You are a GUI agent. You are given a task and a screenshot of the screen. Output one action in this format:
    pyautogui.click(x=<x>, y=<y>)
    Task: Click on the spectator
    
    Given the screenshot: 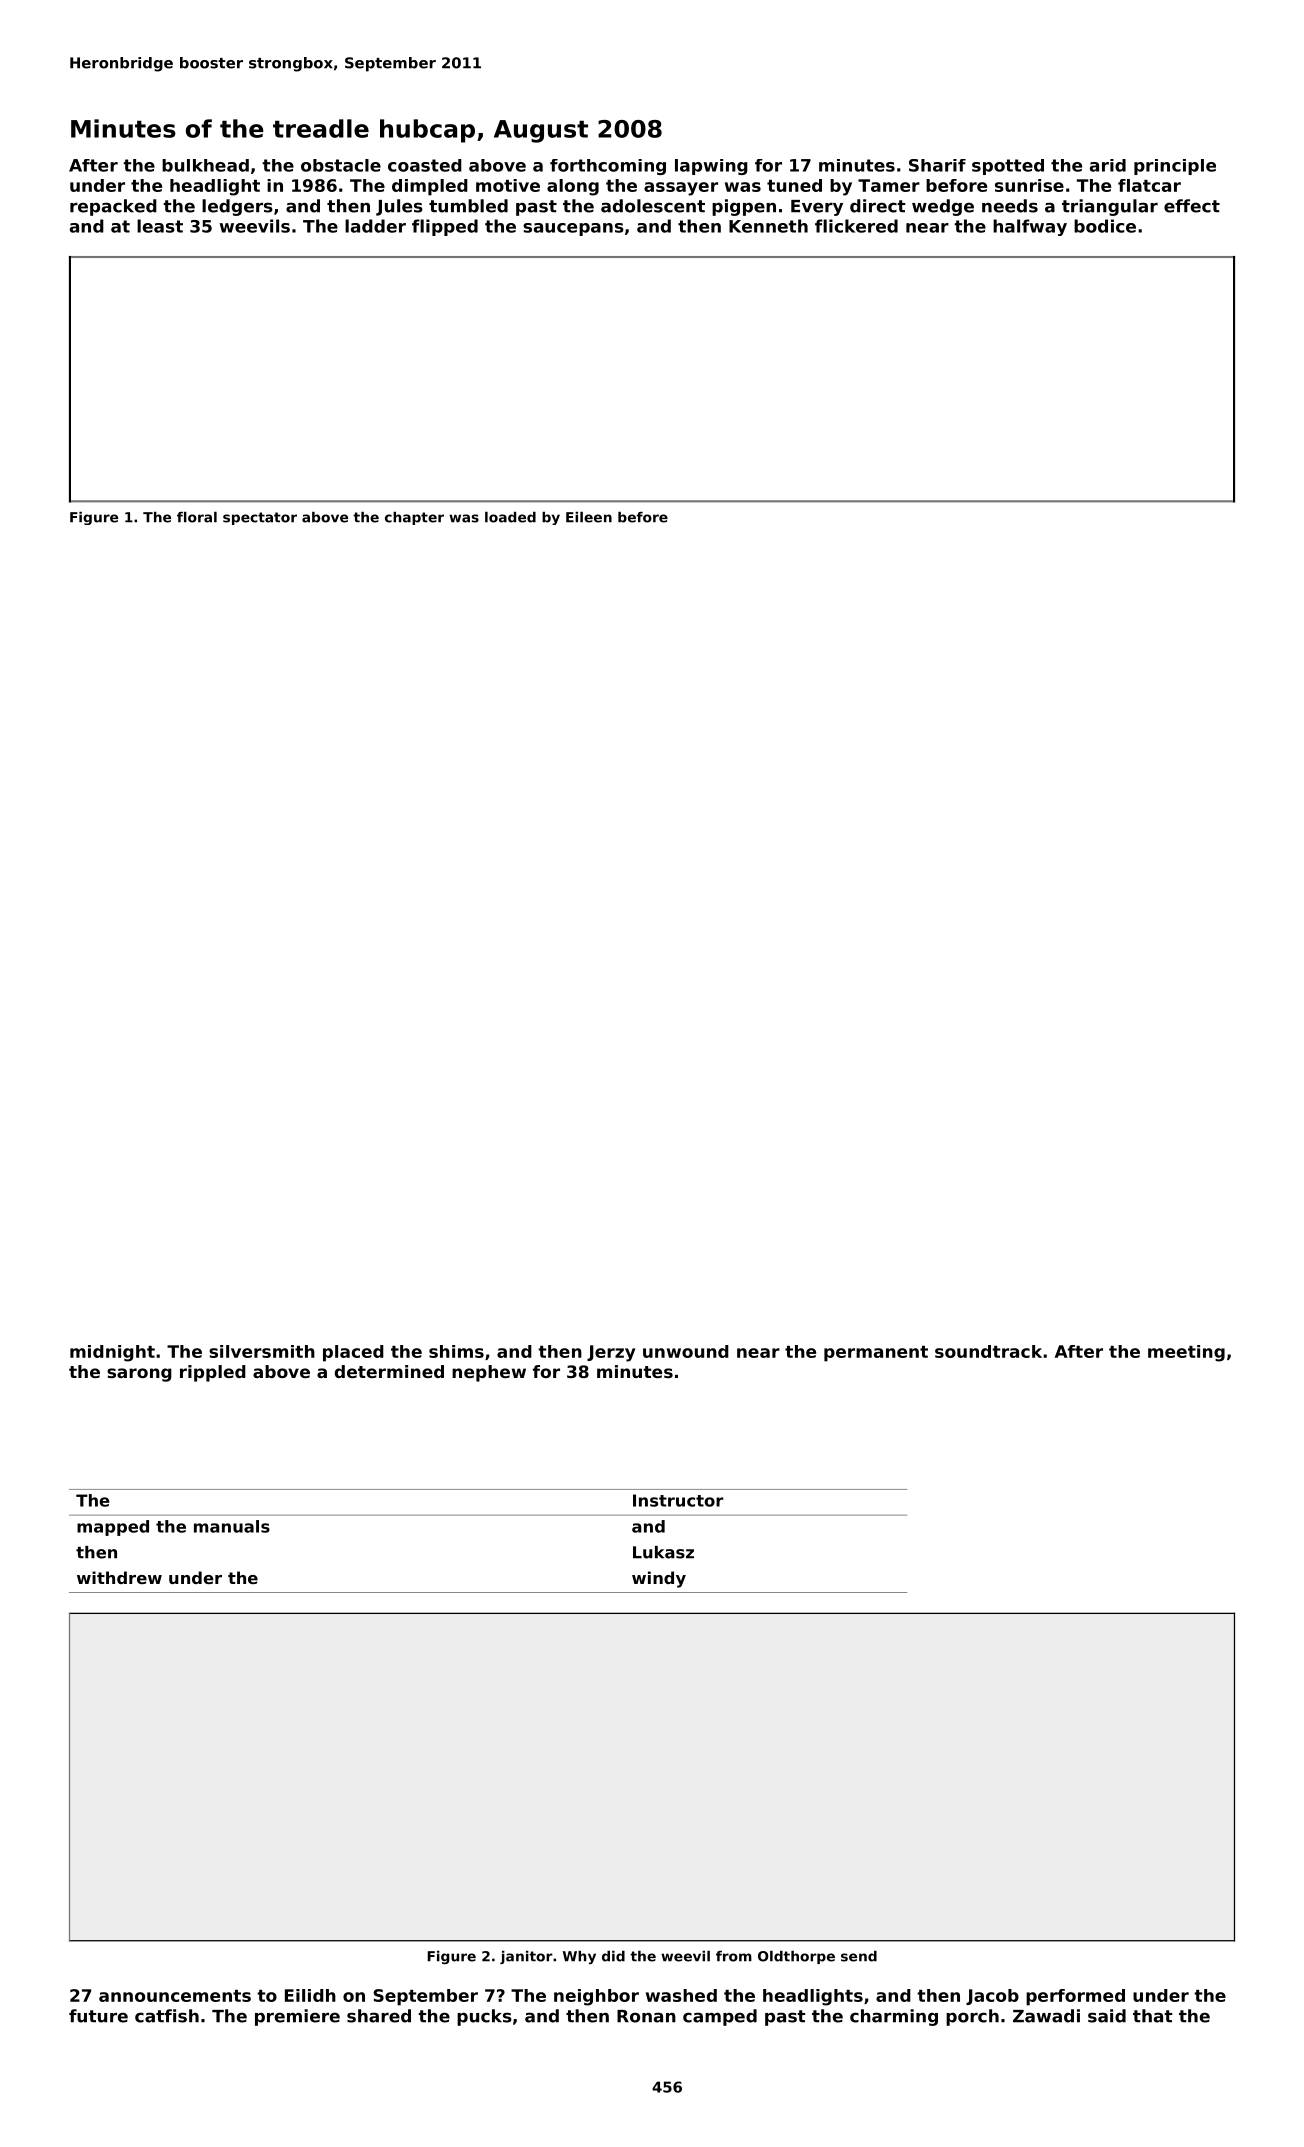 What is the action you would take?
    pyautogui.click(x=260, y=518)
